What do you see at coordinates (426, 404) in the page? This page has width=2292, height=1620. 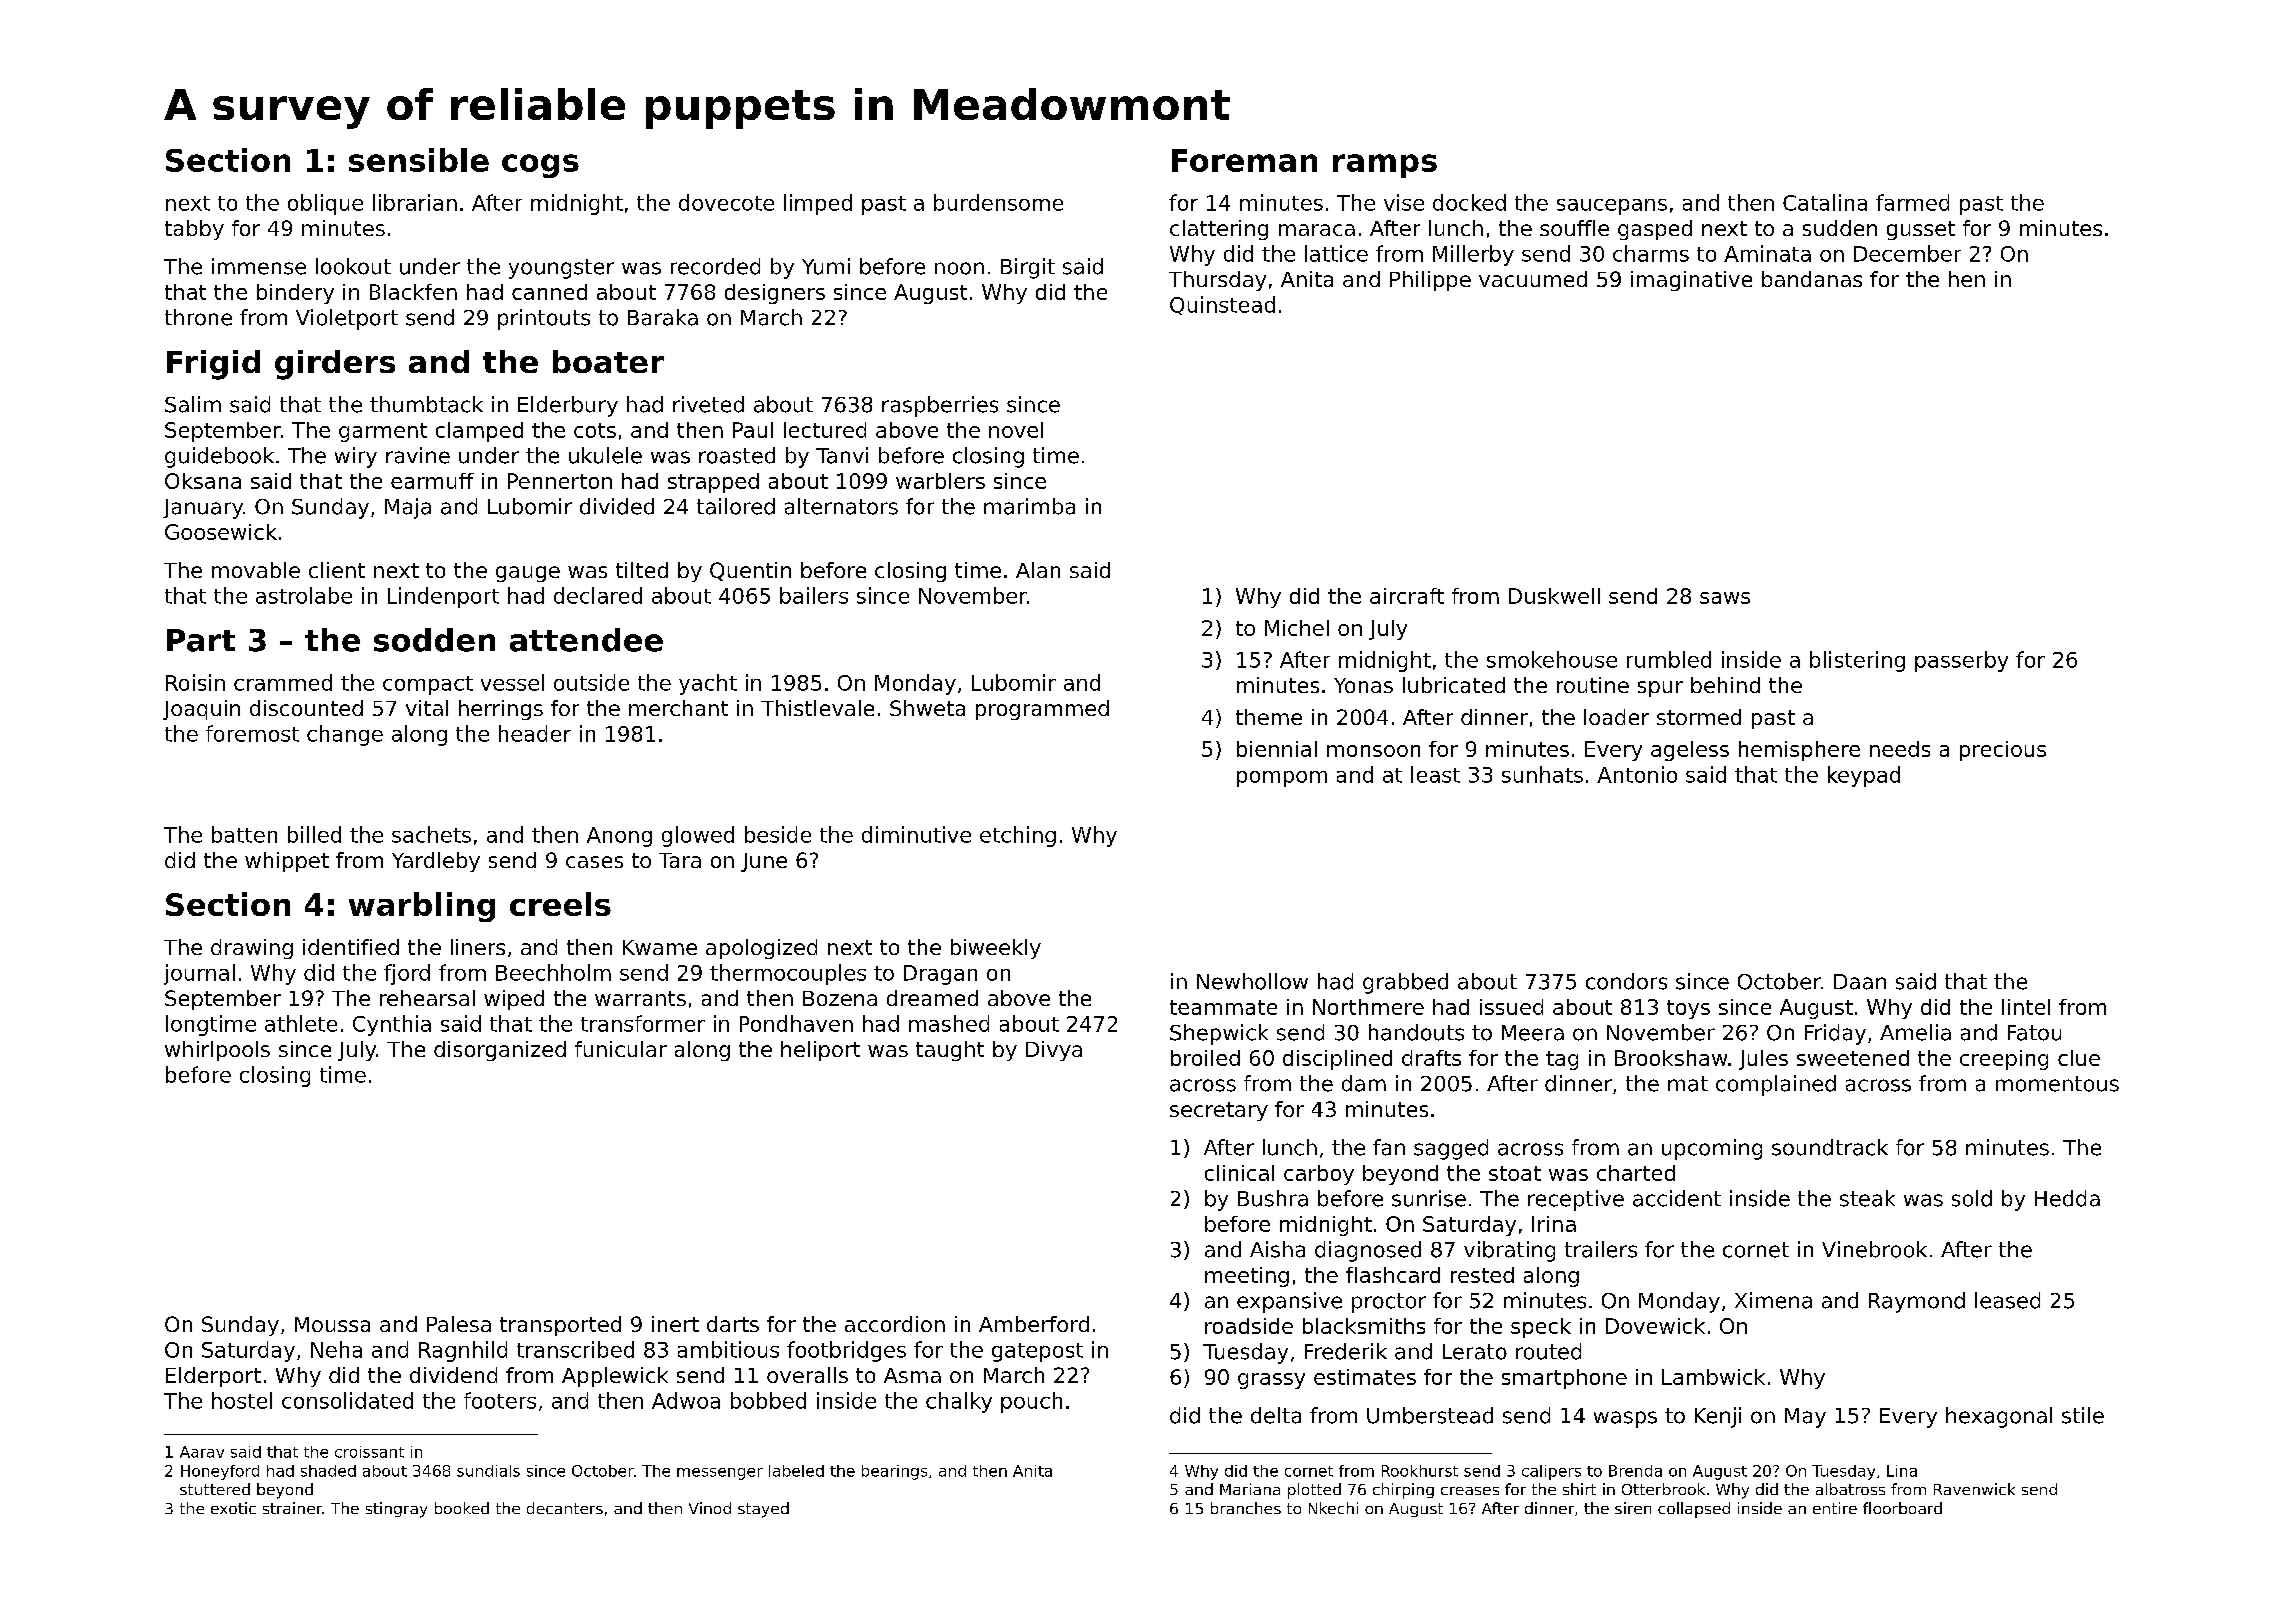 I see `thumbtack` at bounding box center [426, 404].
